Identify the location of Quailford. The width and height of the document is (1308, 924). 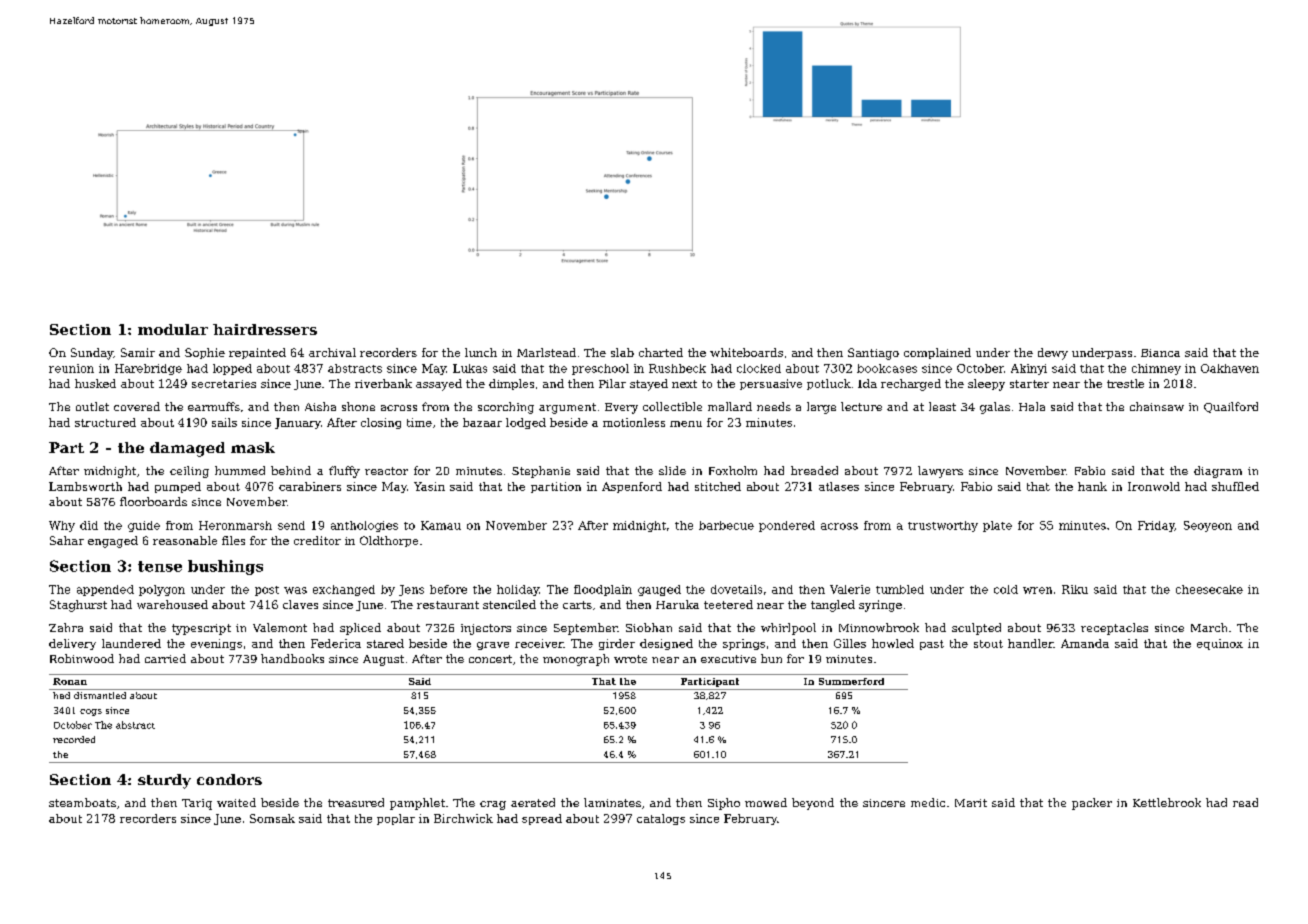
(1231, 407).
